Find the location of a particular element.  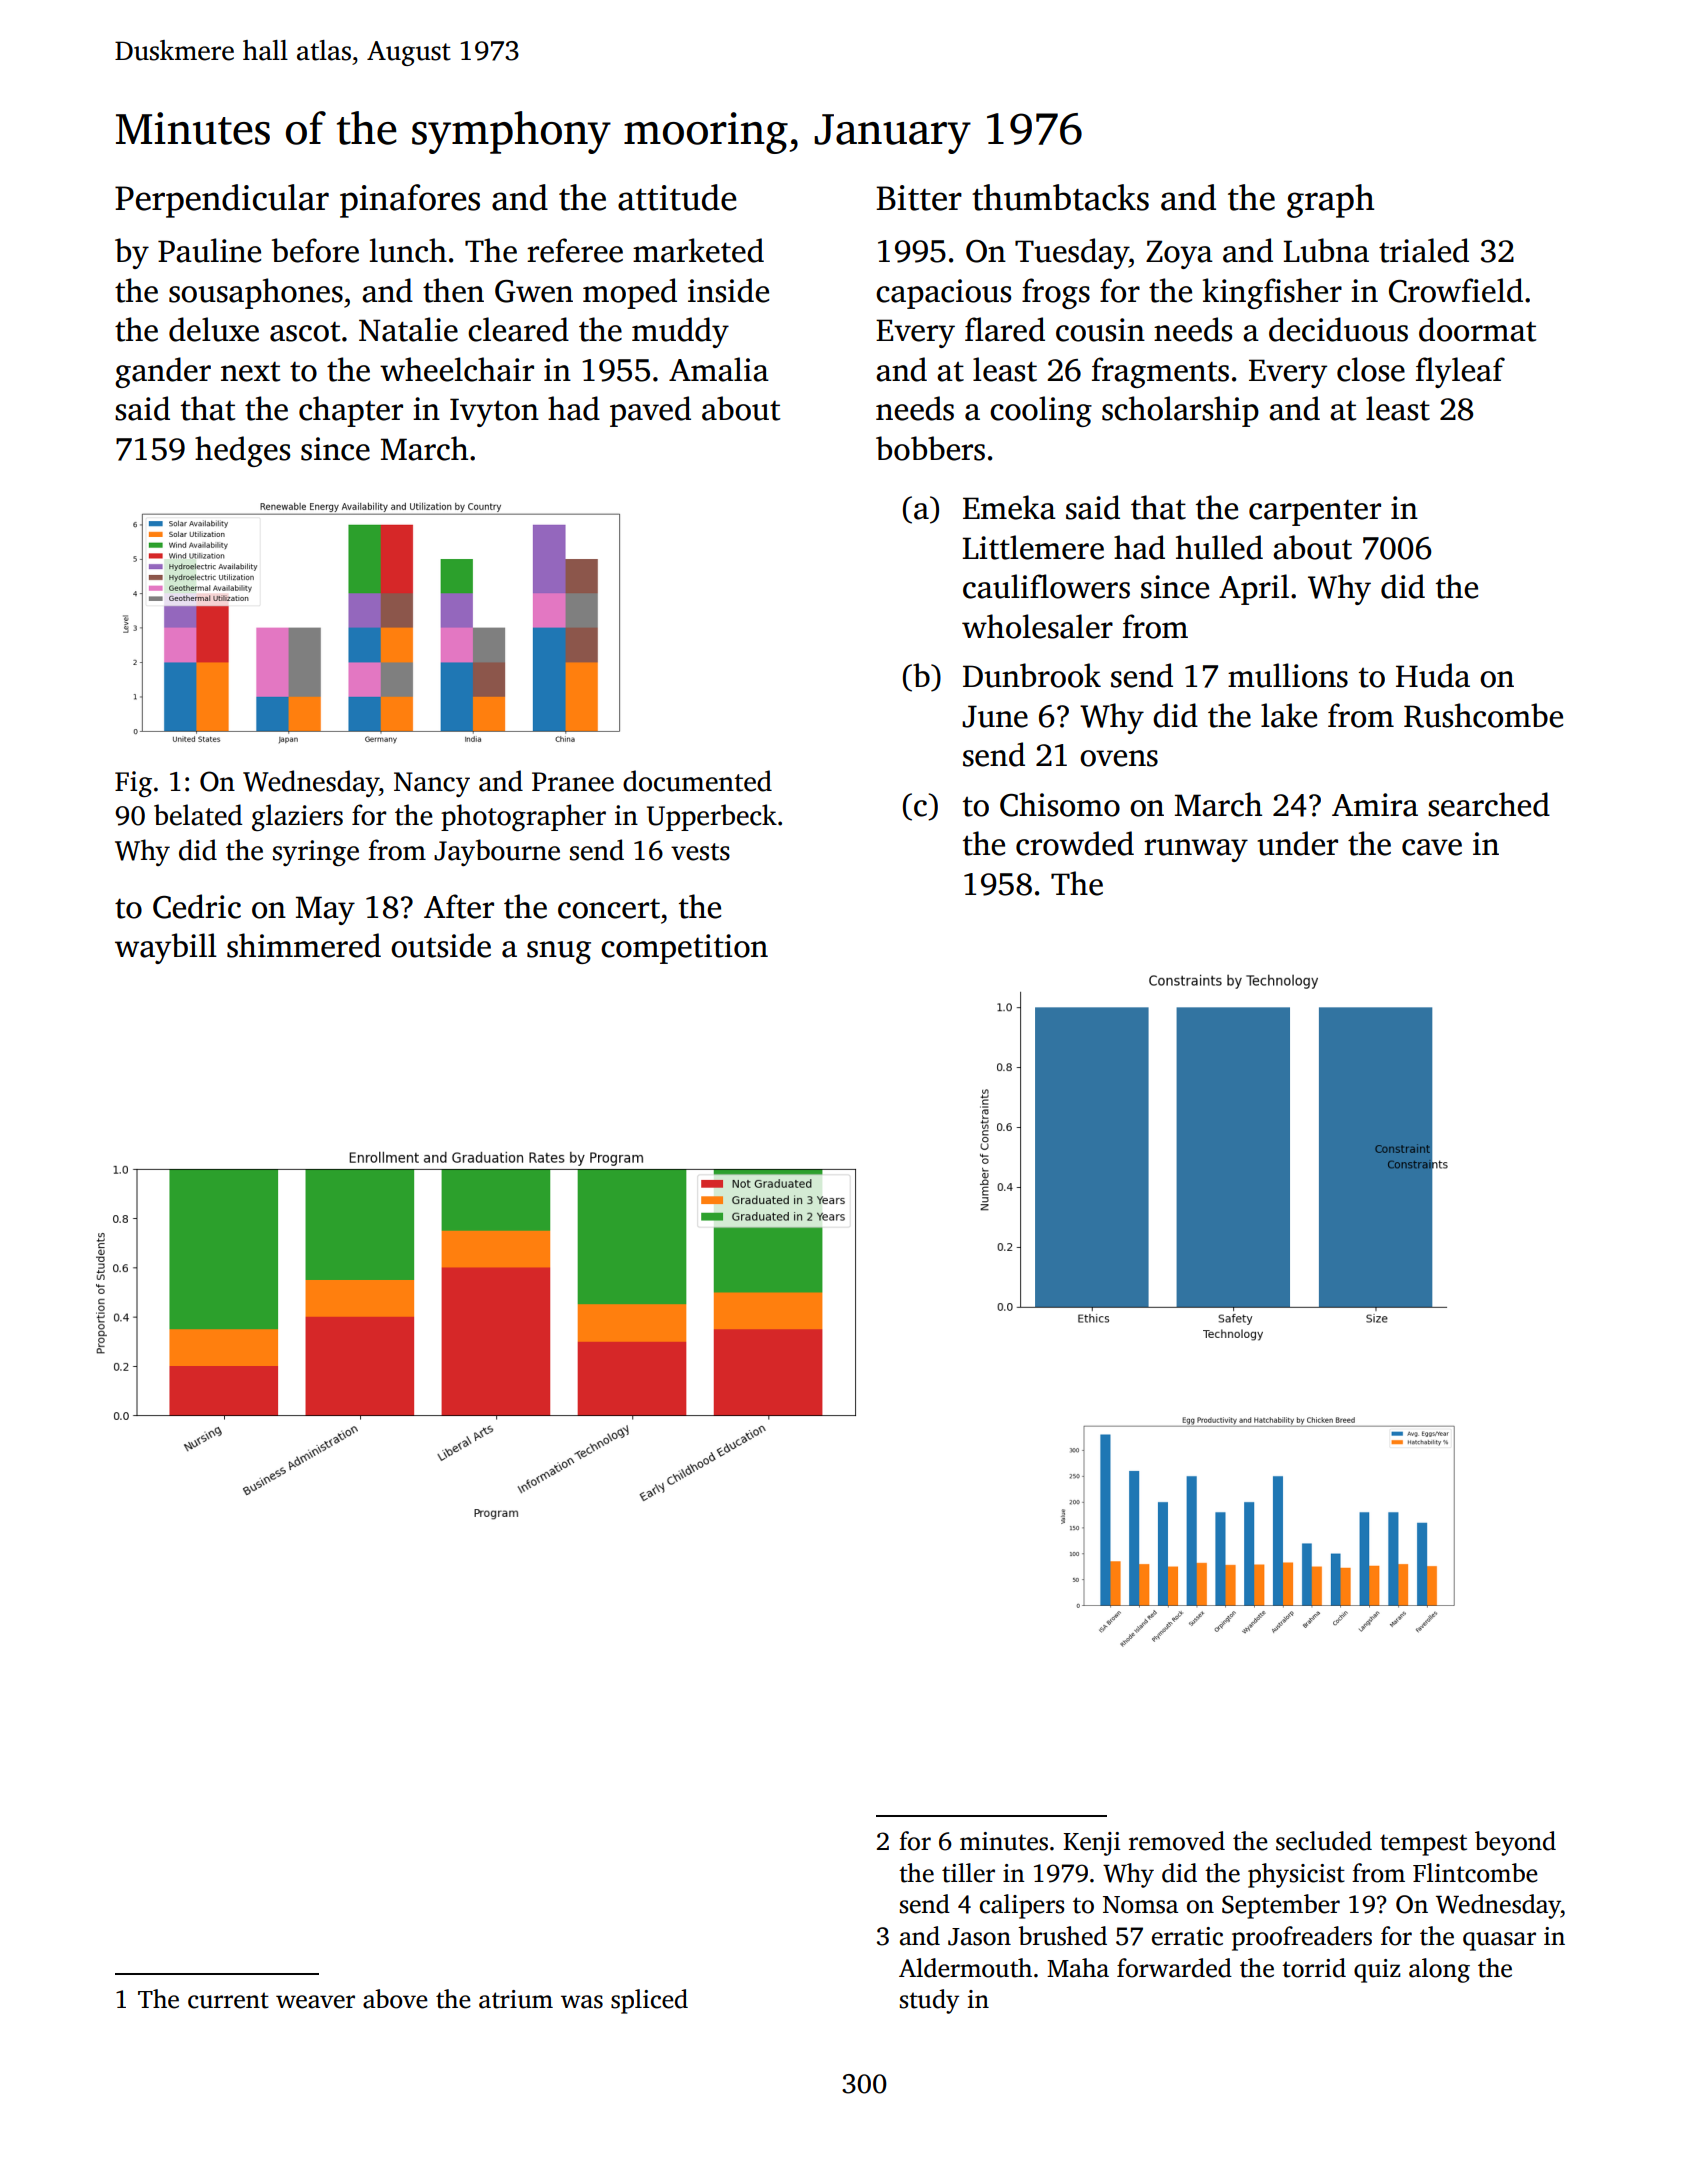

Perpendicular is located at coordinates (222, 201).
